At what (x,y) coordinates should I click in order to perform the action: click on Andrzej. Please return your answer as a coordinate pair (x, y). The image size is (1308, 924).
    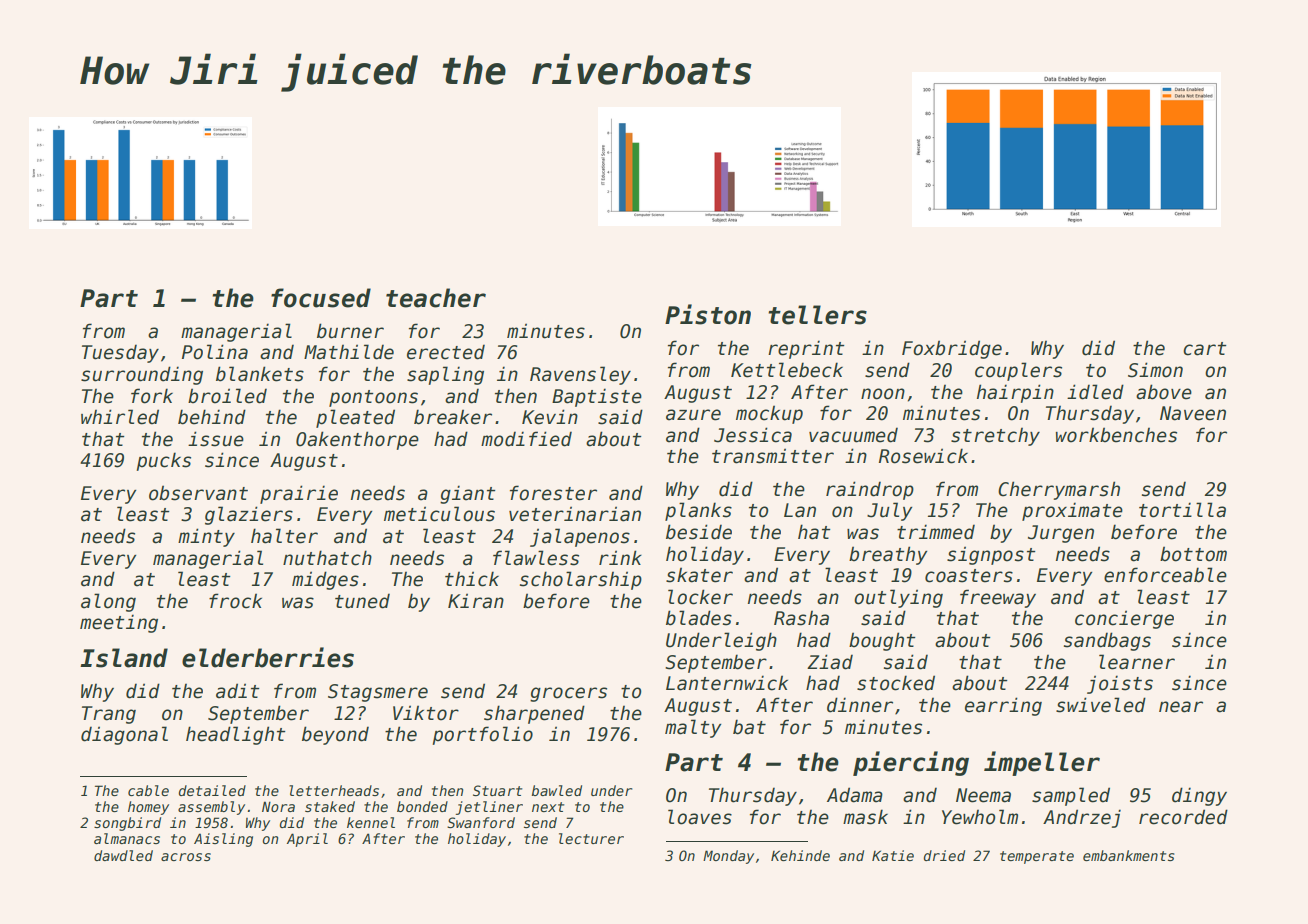
    Looking at the image, I should click on (1082, 818).
